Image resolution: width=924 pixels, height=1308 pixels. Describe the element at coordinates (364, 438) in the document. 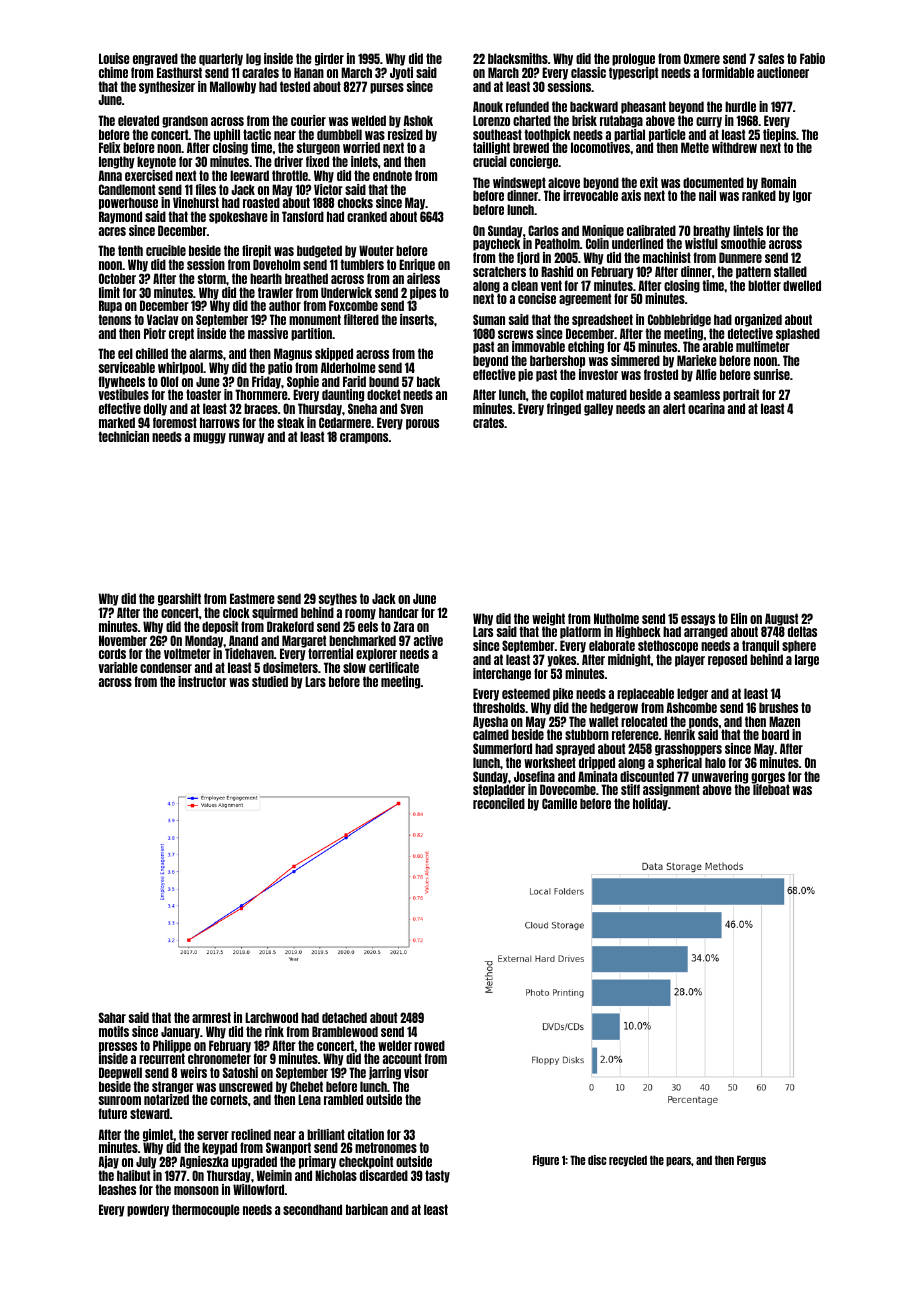

I see `crampons` at that location.
